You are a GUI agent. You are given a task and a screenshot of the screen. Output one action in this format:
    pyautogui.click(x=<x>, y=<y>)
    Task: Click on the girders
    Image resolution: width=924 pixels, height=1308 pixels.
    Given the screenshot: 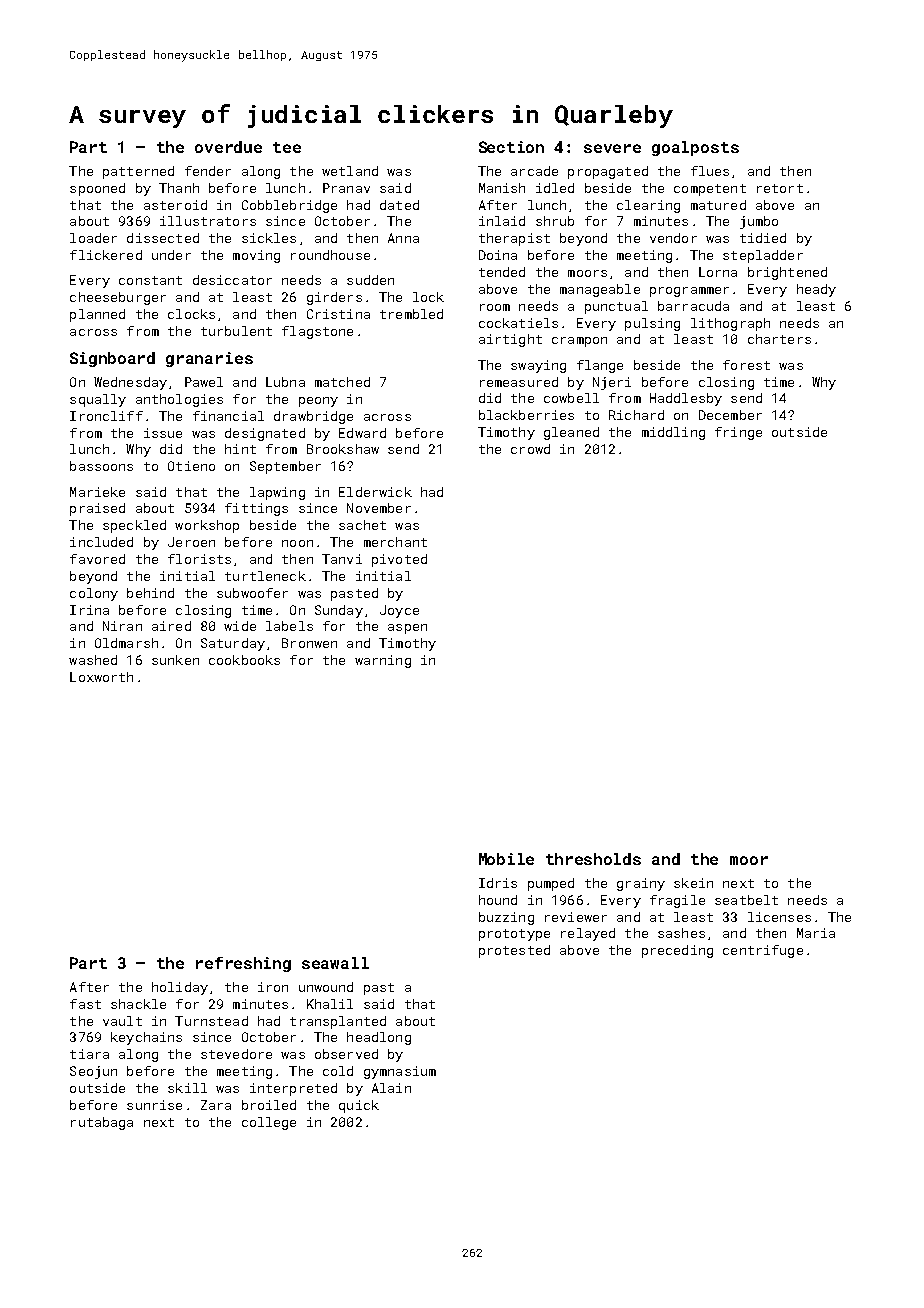 What is the action you would take?
    pyautogui.click(x=334, y=298)
